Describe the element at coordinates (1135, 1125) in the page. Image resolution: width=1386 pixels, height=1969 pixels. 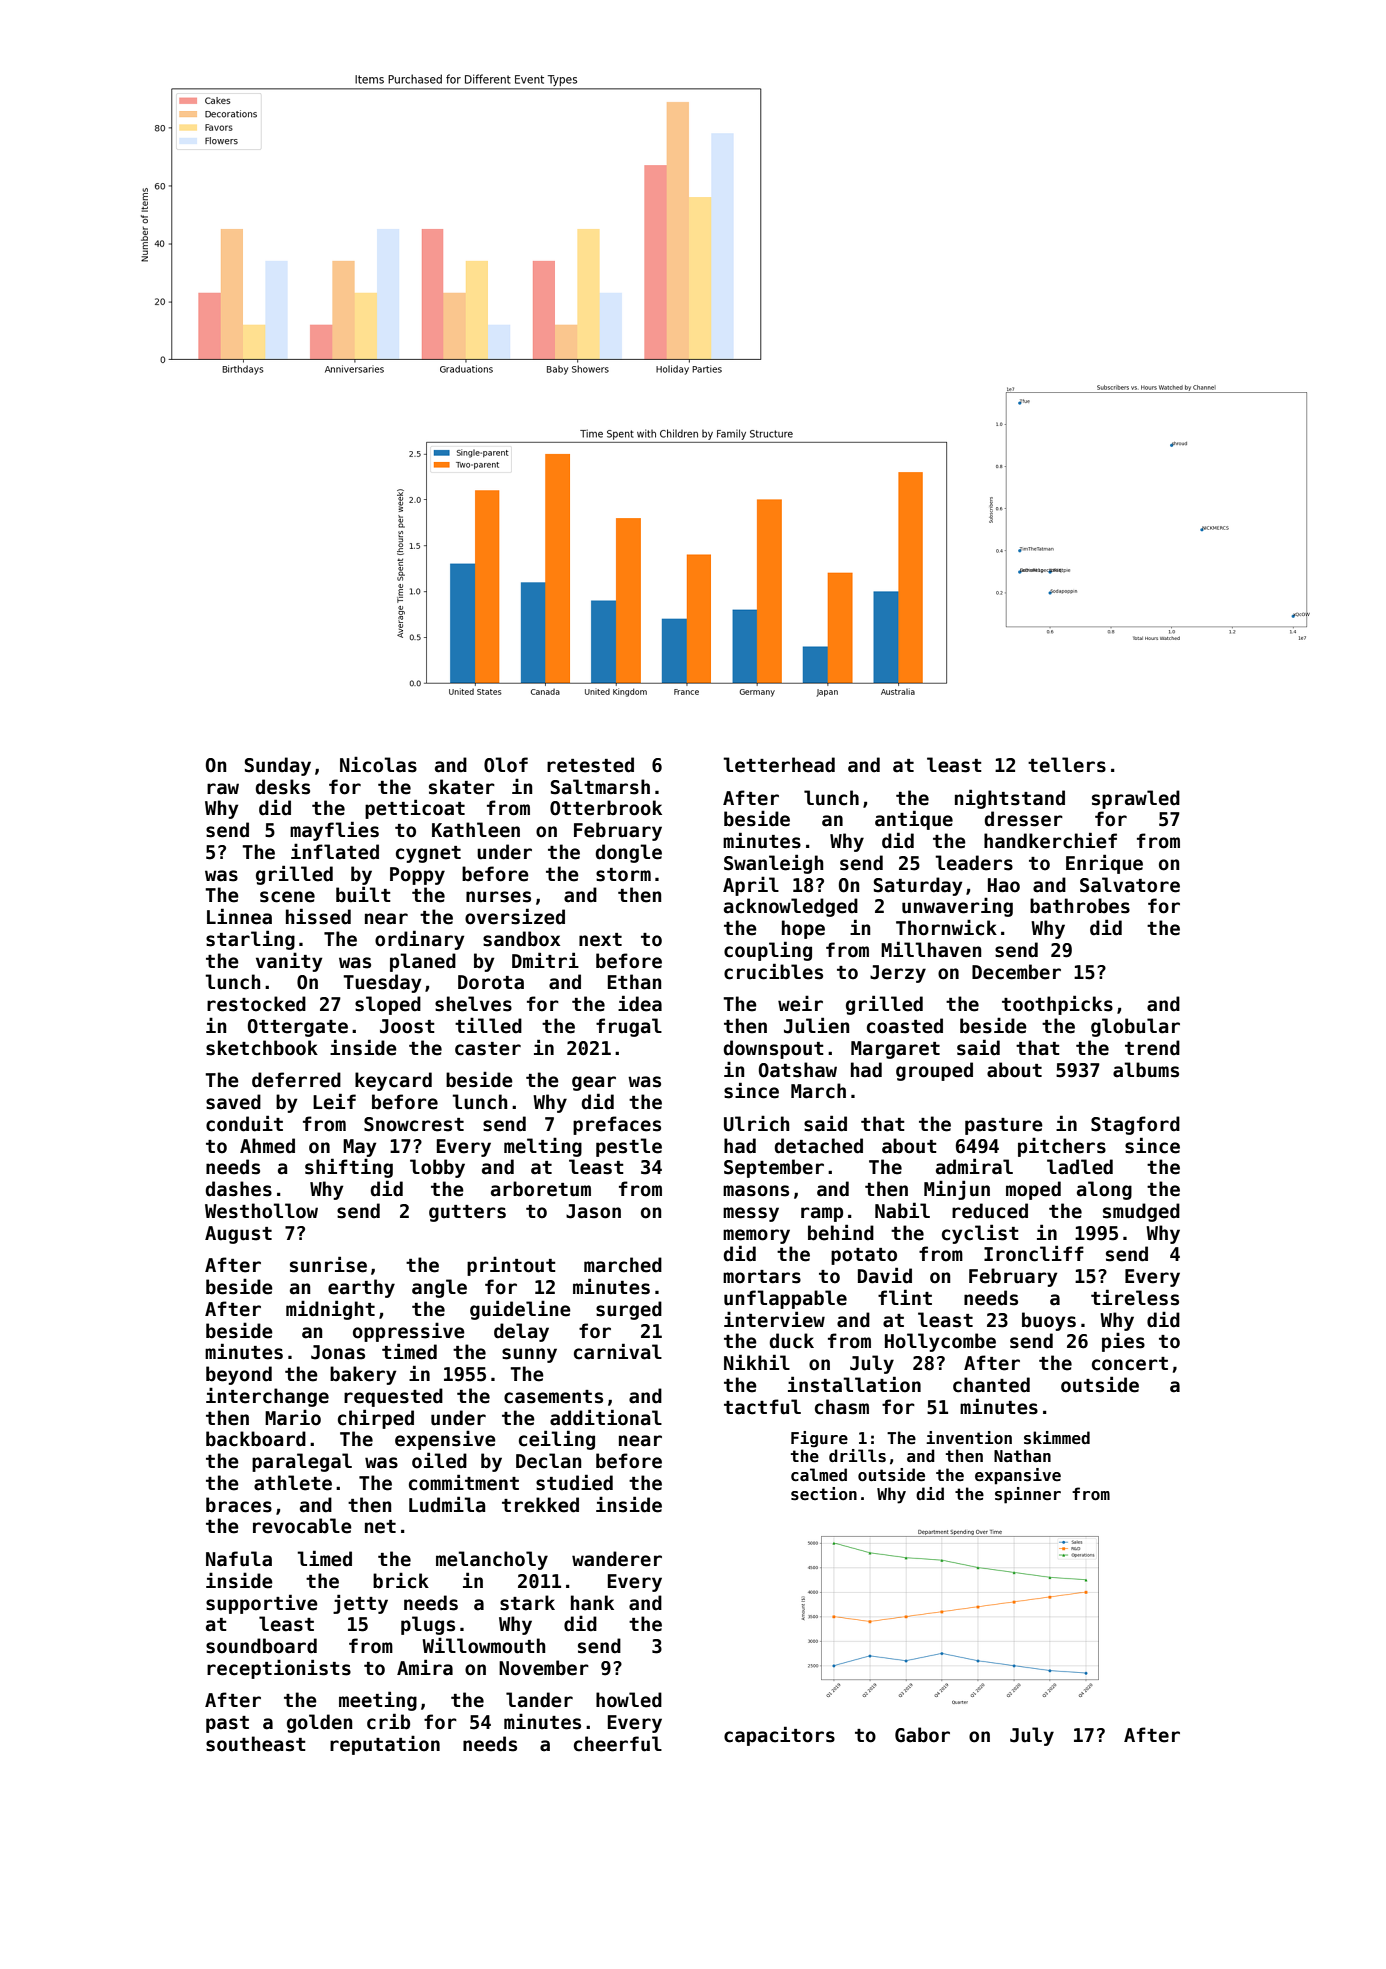
I see `Stagford` at that location.
